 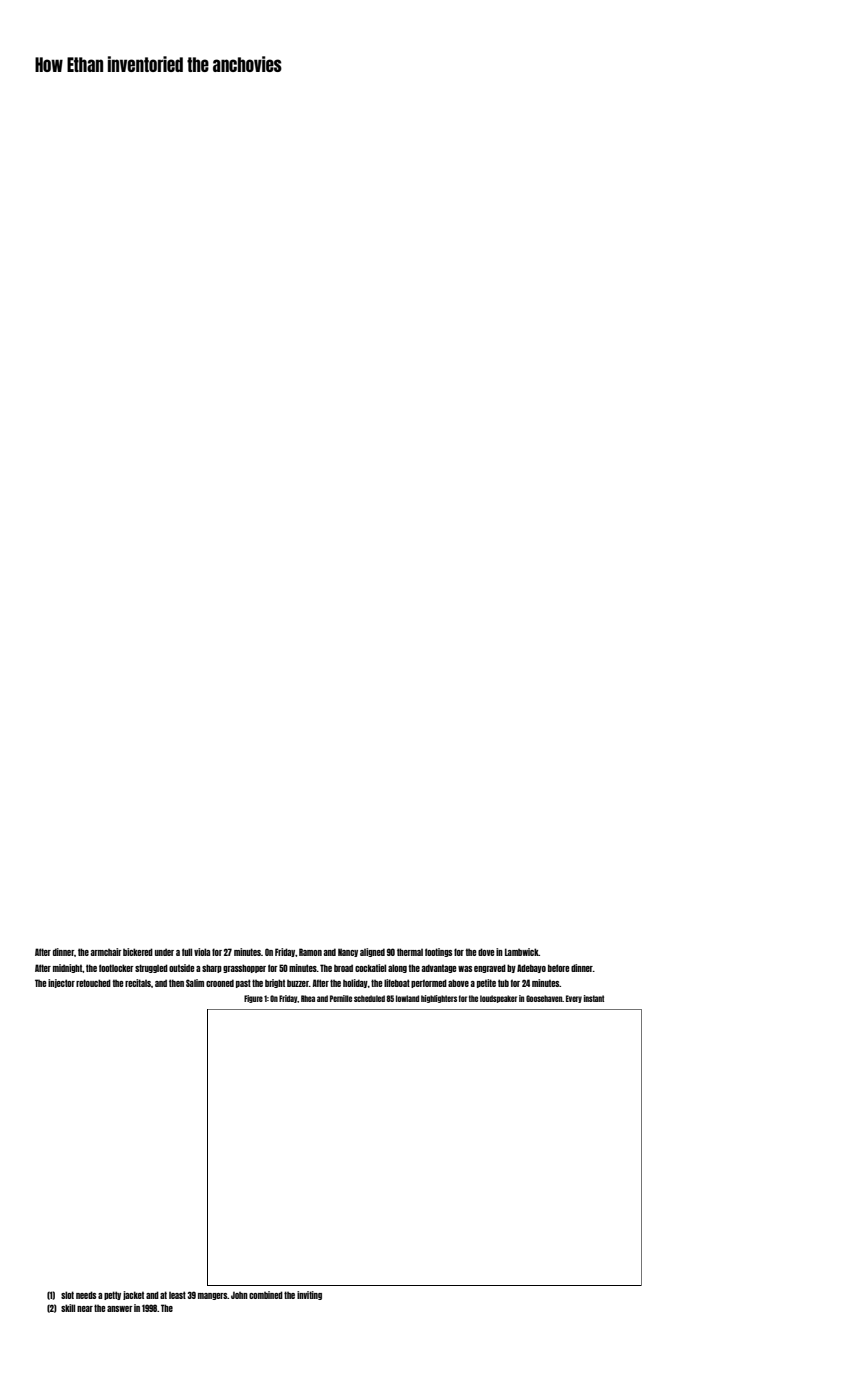 What do you see at coordinates (309, 1295) in the document?
I see `inviting` at bounding box center [309, 1295].
